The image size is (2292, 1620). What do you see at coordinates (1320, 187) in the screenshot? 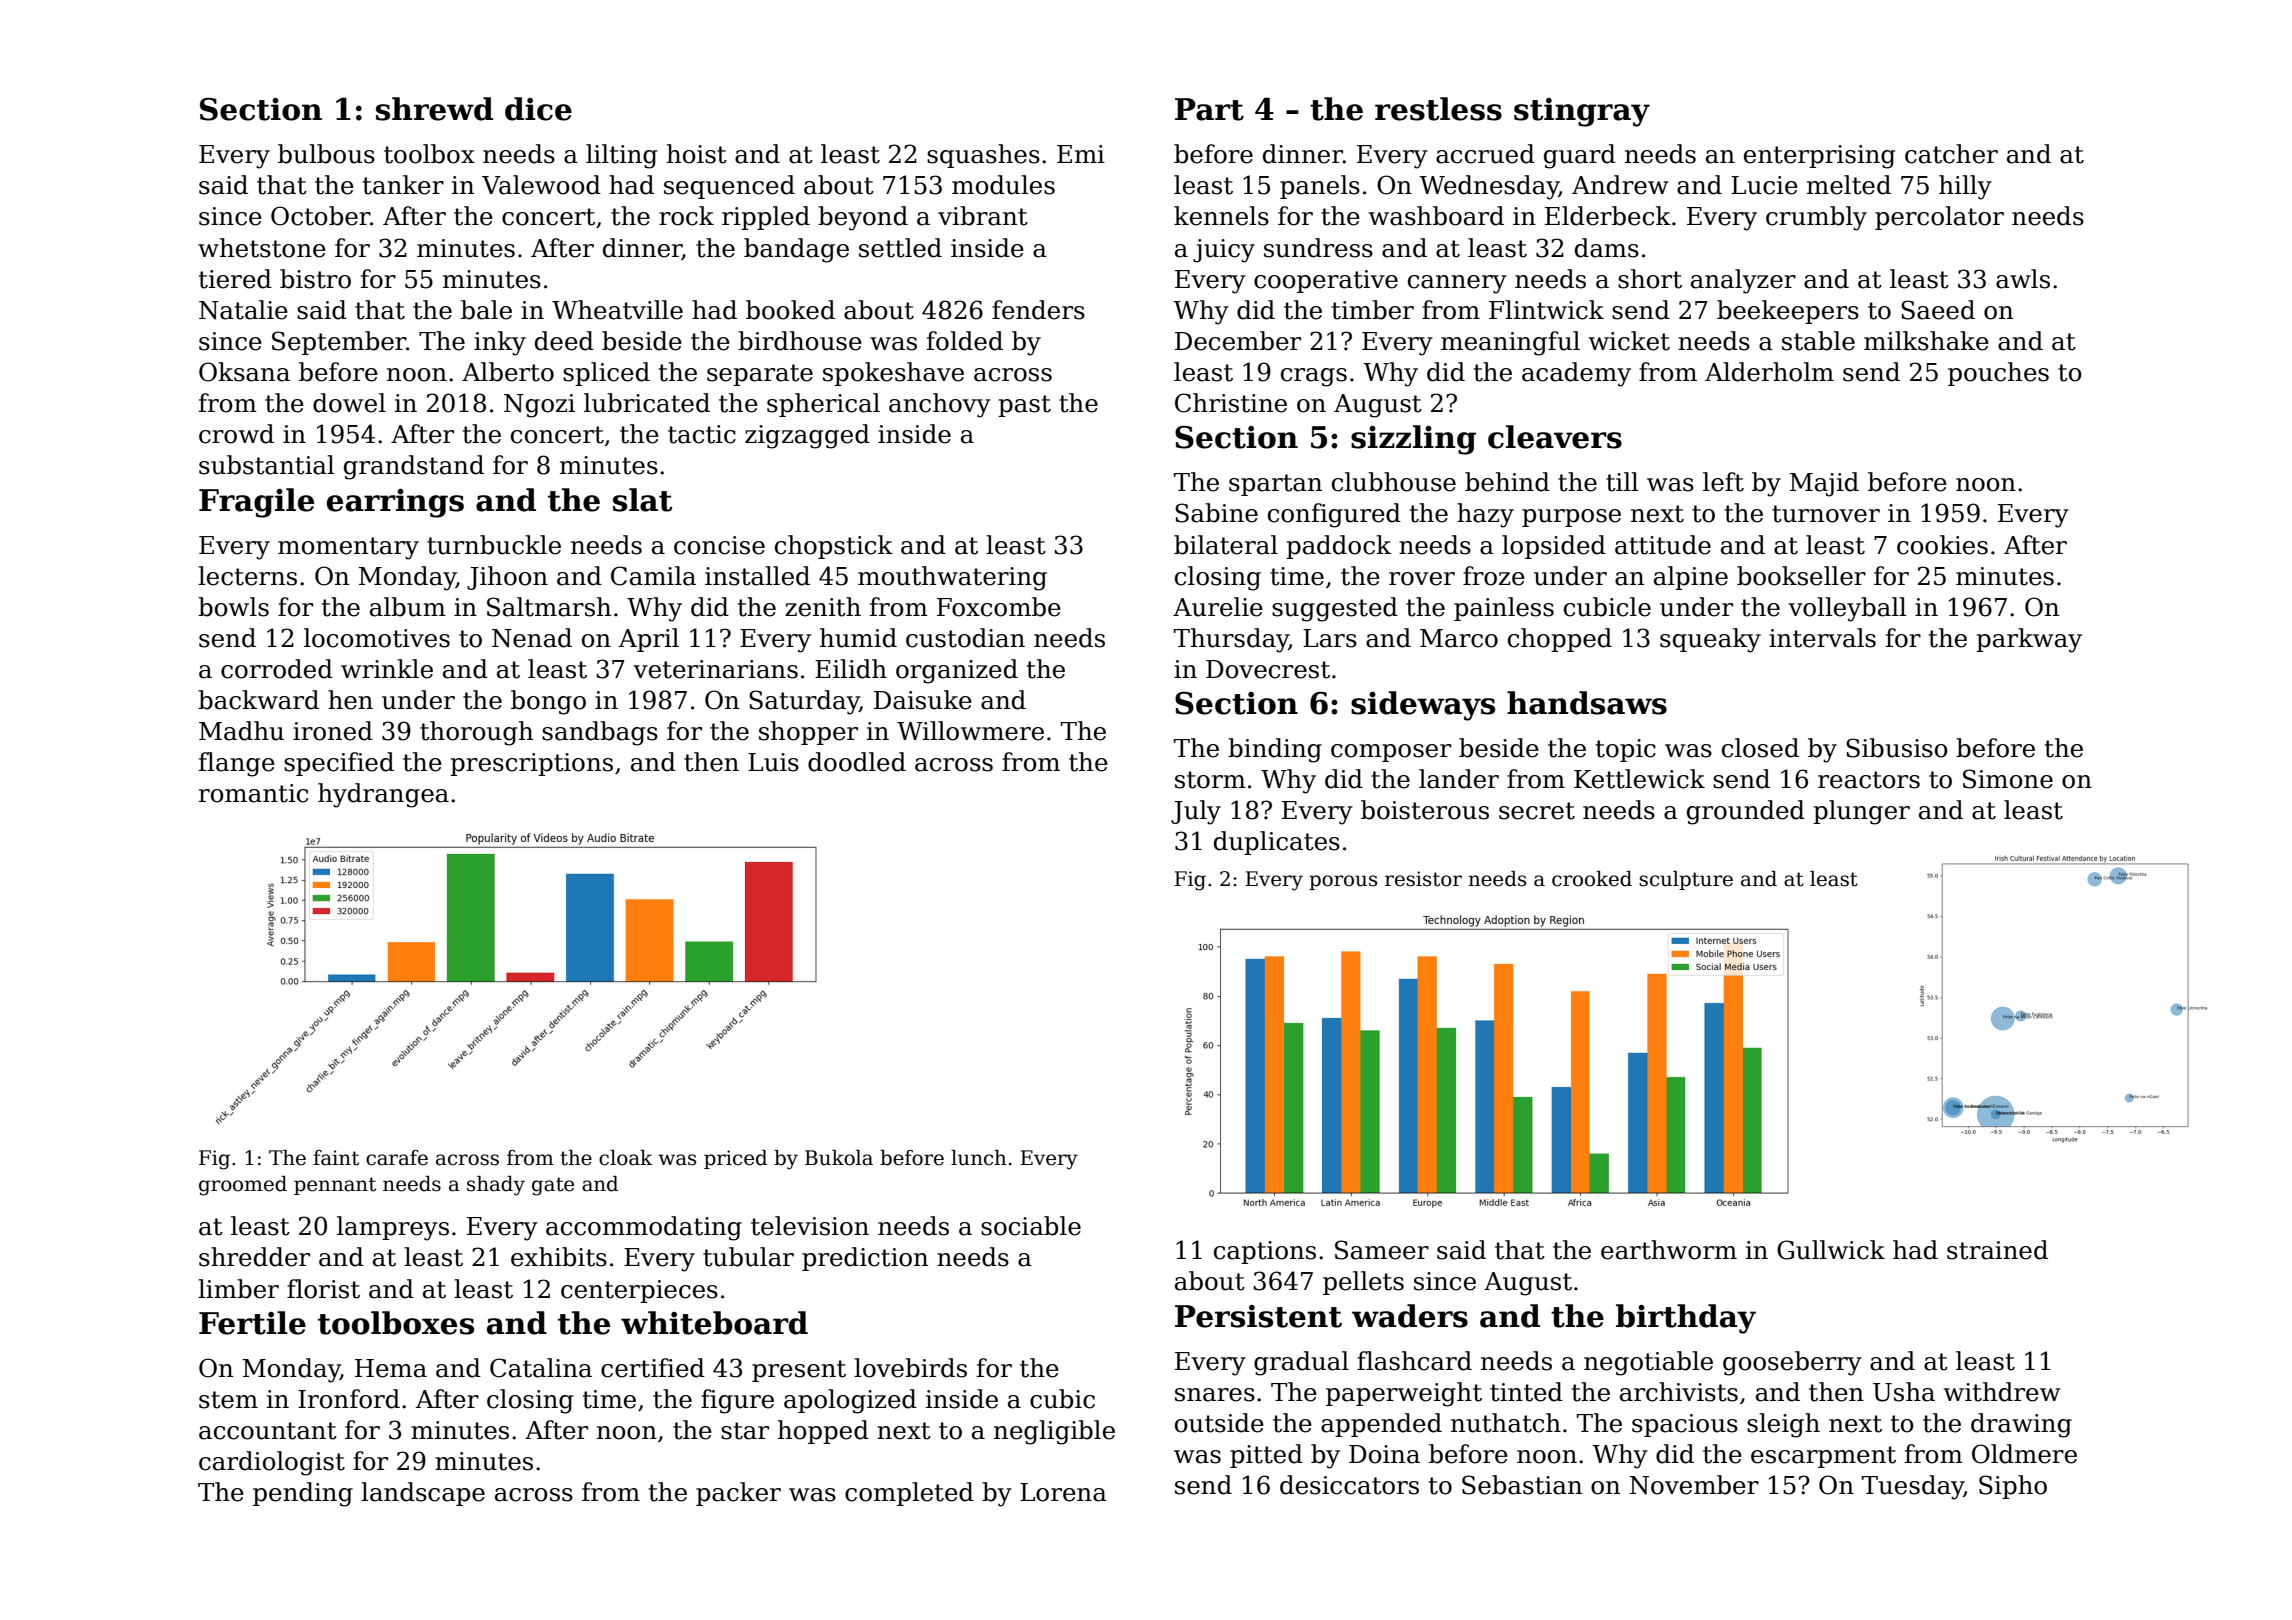
I see `panels` at bounding box center [1320, 187].
